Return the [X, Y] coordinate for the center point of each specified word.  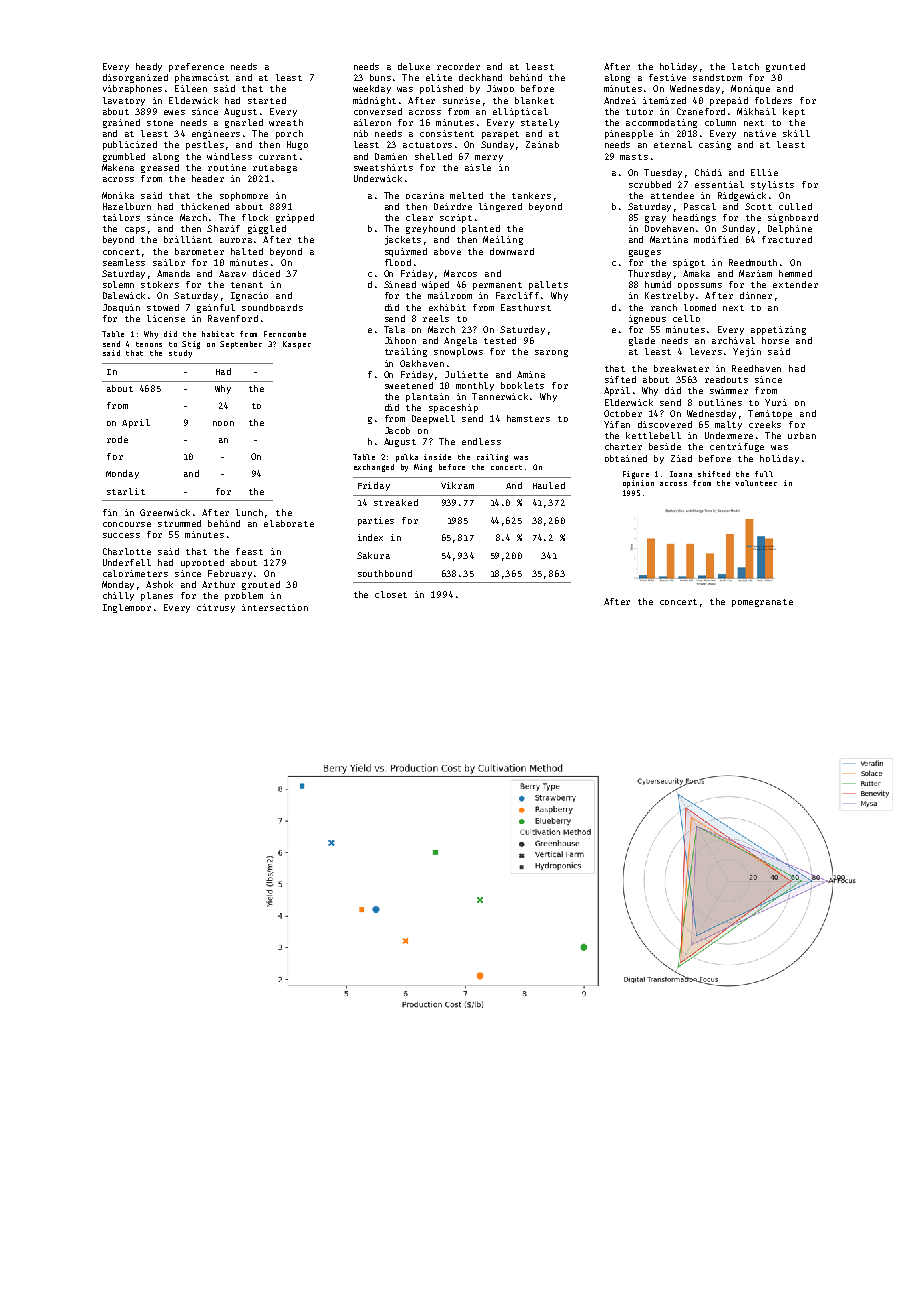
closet [391, 594]
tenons [149, 344]
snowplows [458, 352]
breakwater [681, 368]
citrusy [216, 608]
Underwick [378, 178]
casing [715, 145]
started [267, 100]
